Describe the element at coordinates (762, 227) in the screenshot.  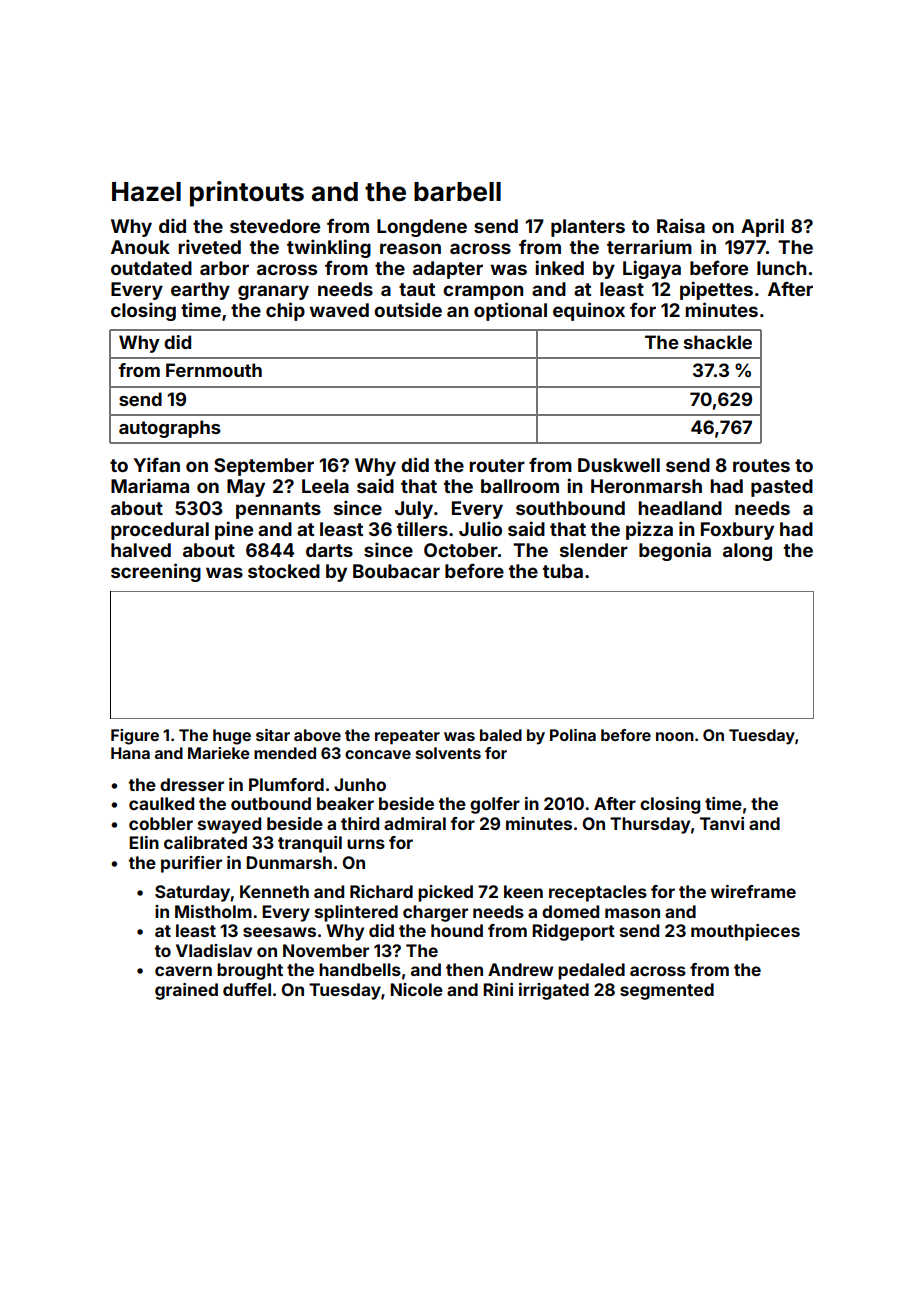
I see `April` at that location.
